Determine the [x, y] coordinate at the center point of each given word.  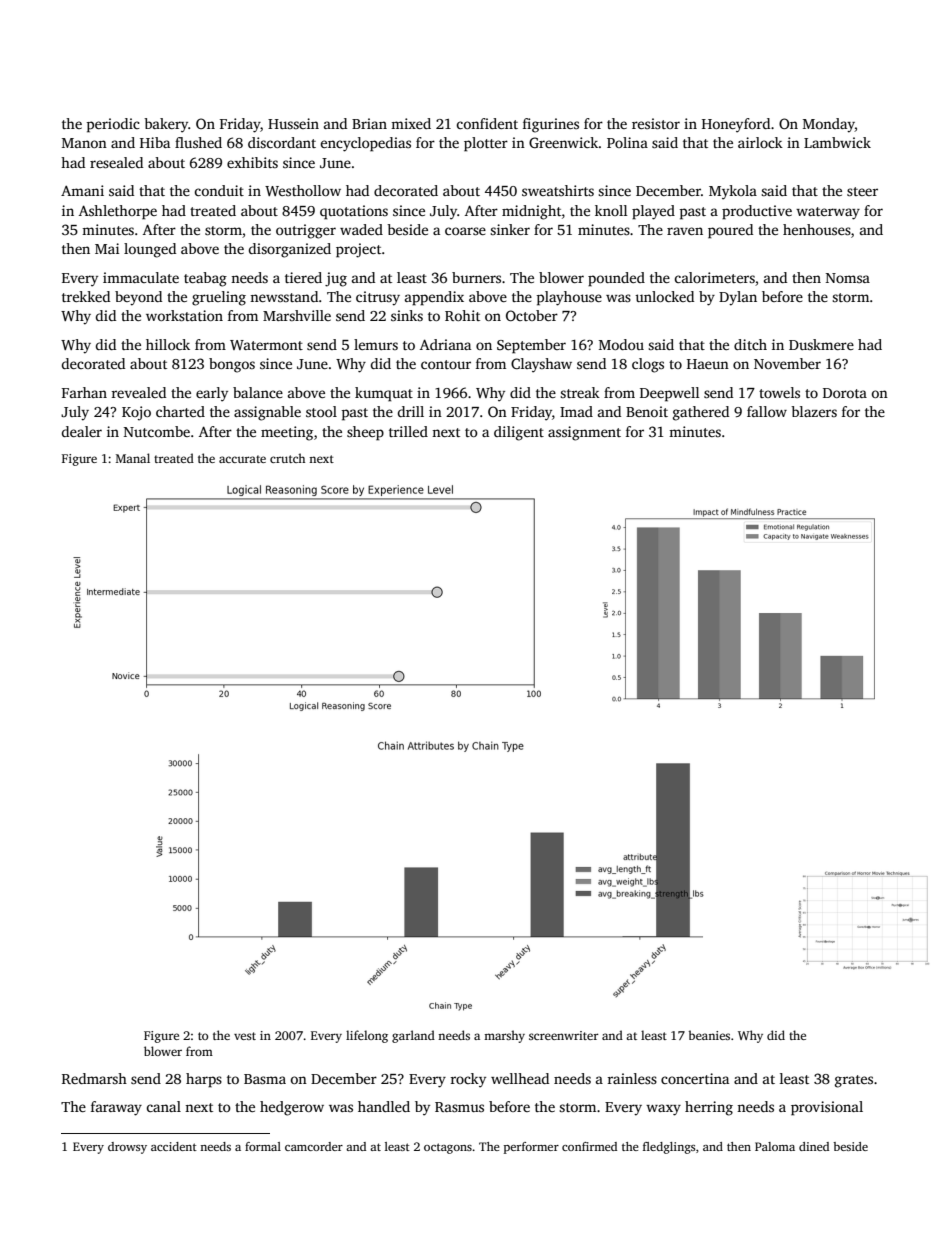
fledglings [669, 1148]
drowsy [127, 1148]
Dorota [845, 393]
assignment [584, 433]
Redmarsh [94, 1078]
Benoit [647, 411]
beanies [709, 1035]
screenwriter [564, 1035]
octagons [448, 1148]
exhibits [252, 162]
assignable [267, 413]
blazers [814, 411]
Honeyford [736, 125]
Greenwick [564, 142]
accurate [242, 459]
